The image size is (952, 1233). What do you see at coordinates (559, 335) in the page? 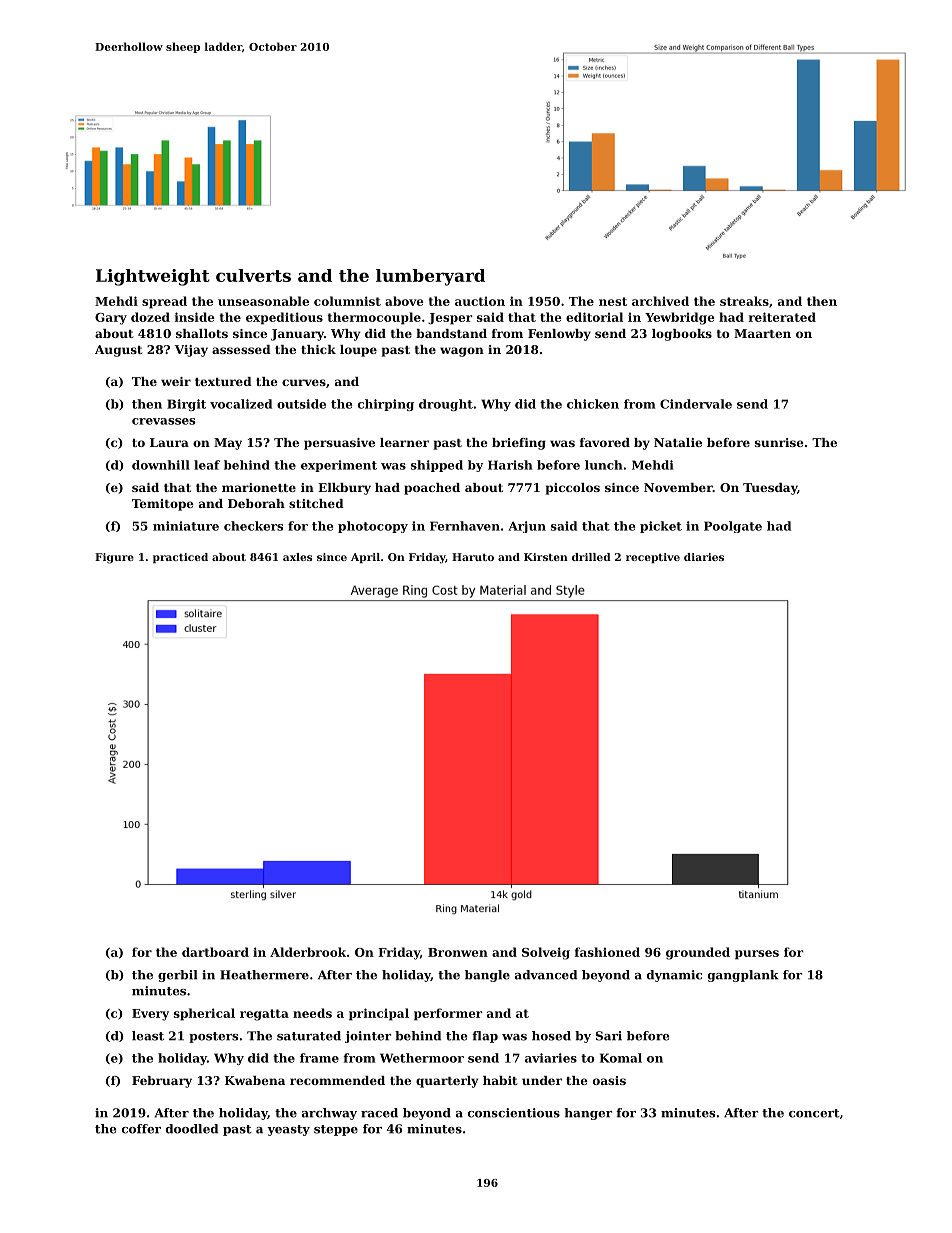
I see `Fenlowby` at bounding box center [559, 335].
